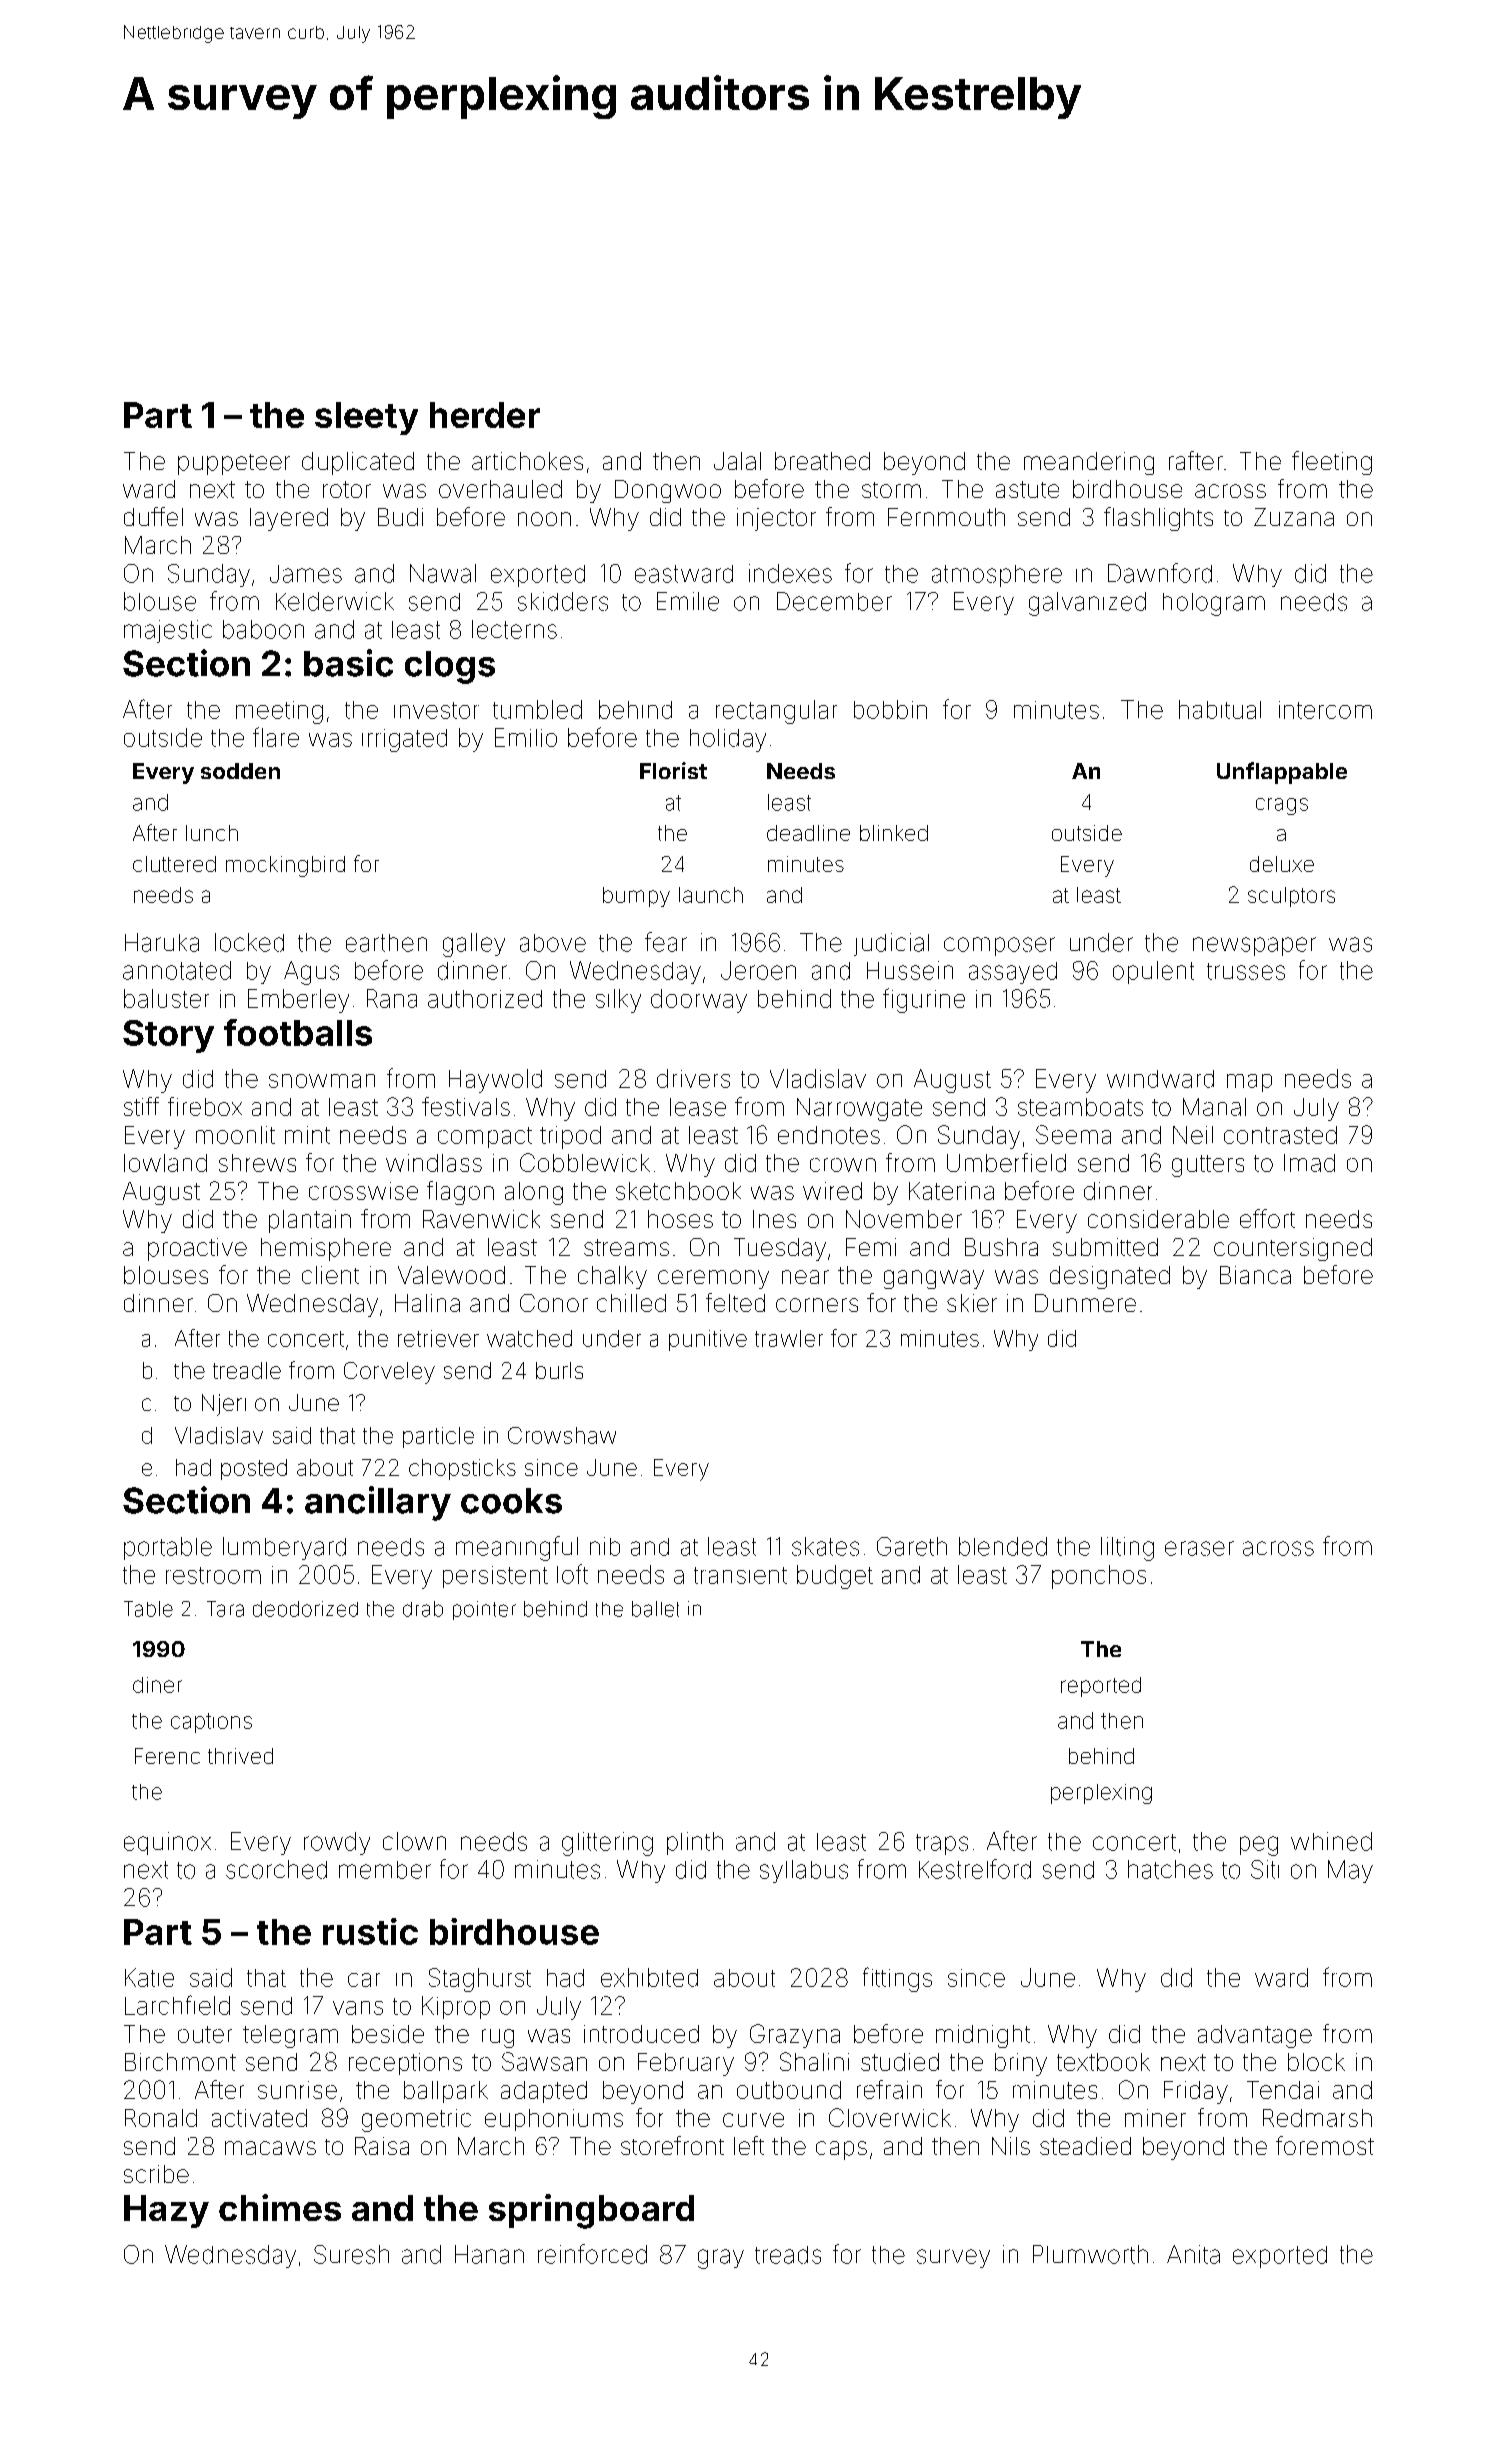  What do you see at coordinates (366, 418) in the screenshot?
I see `sleety` at bounding box center [366, 418].
